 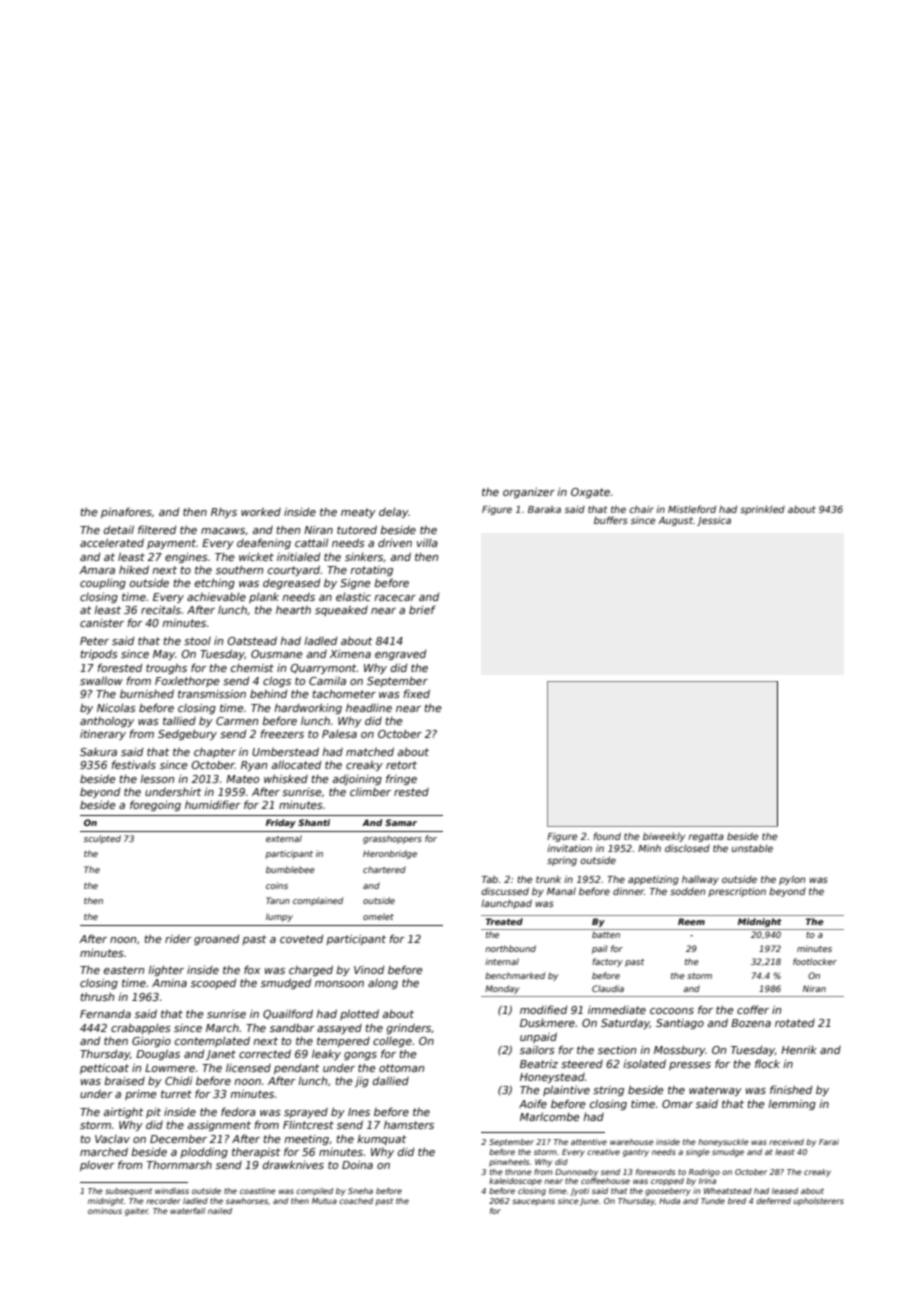 I want to click on Mistleford, so click(x=692, y=509).
